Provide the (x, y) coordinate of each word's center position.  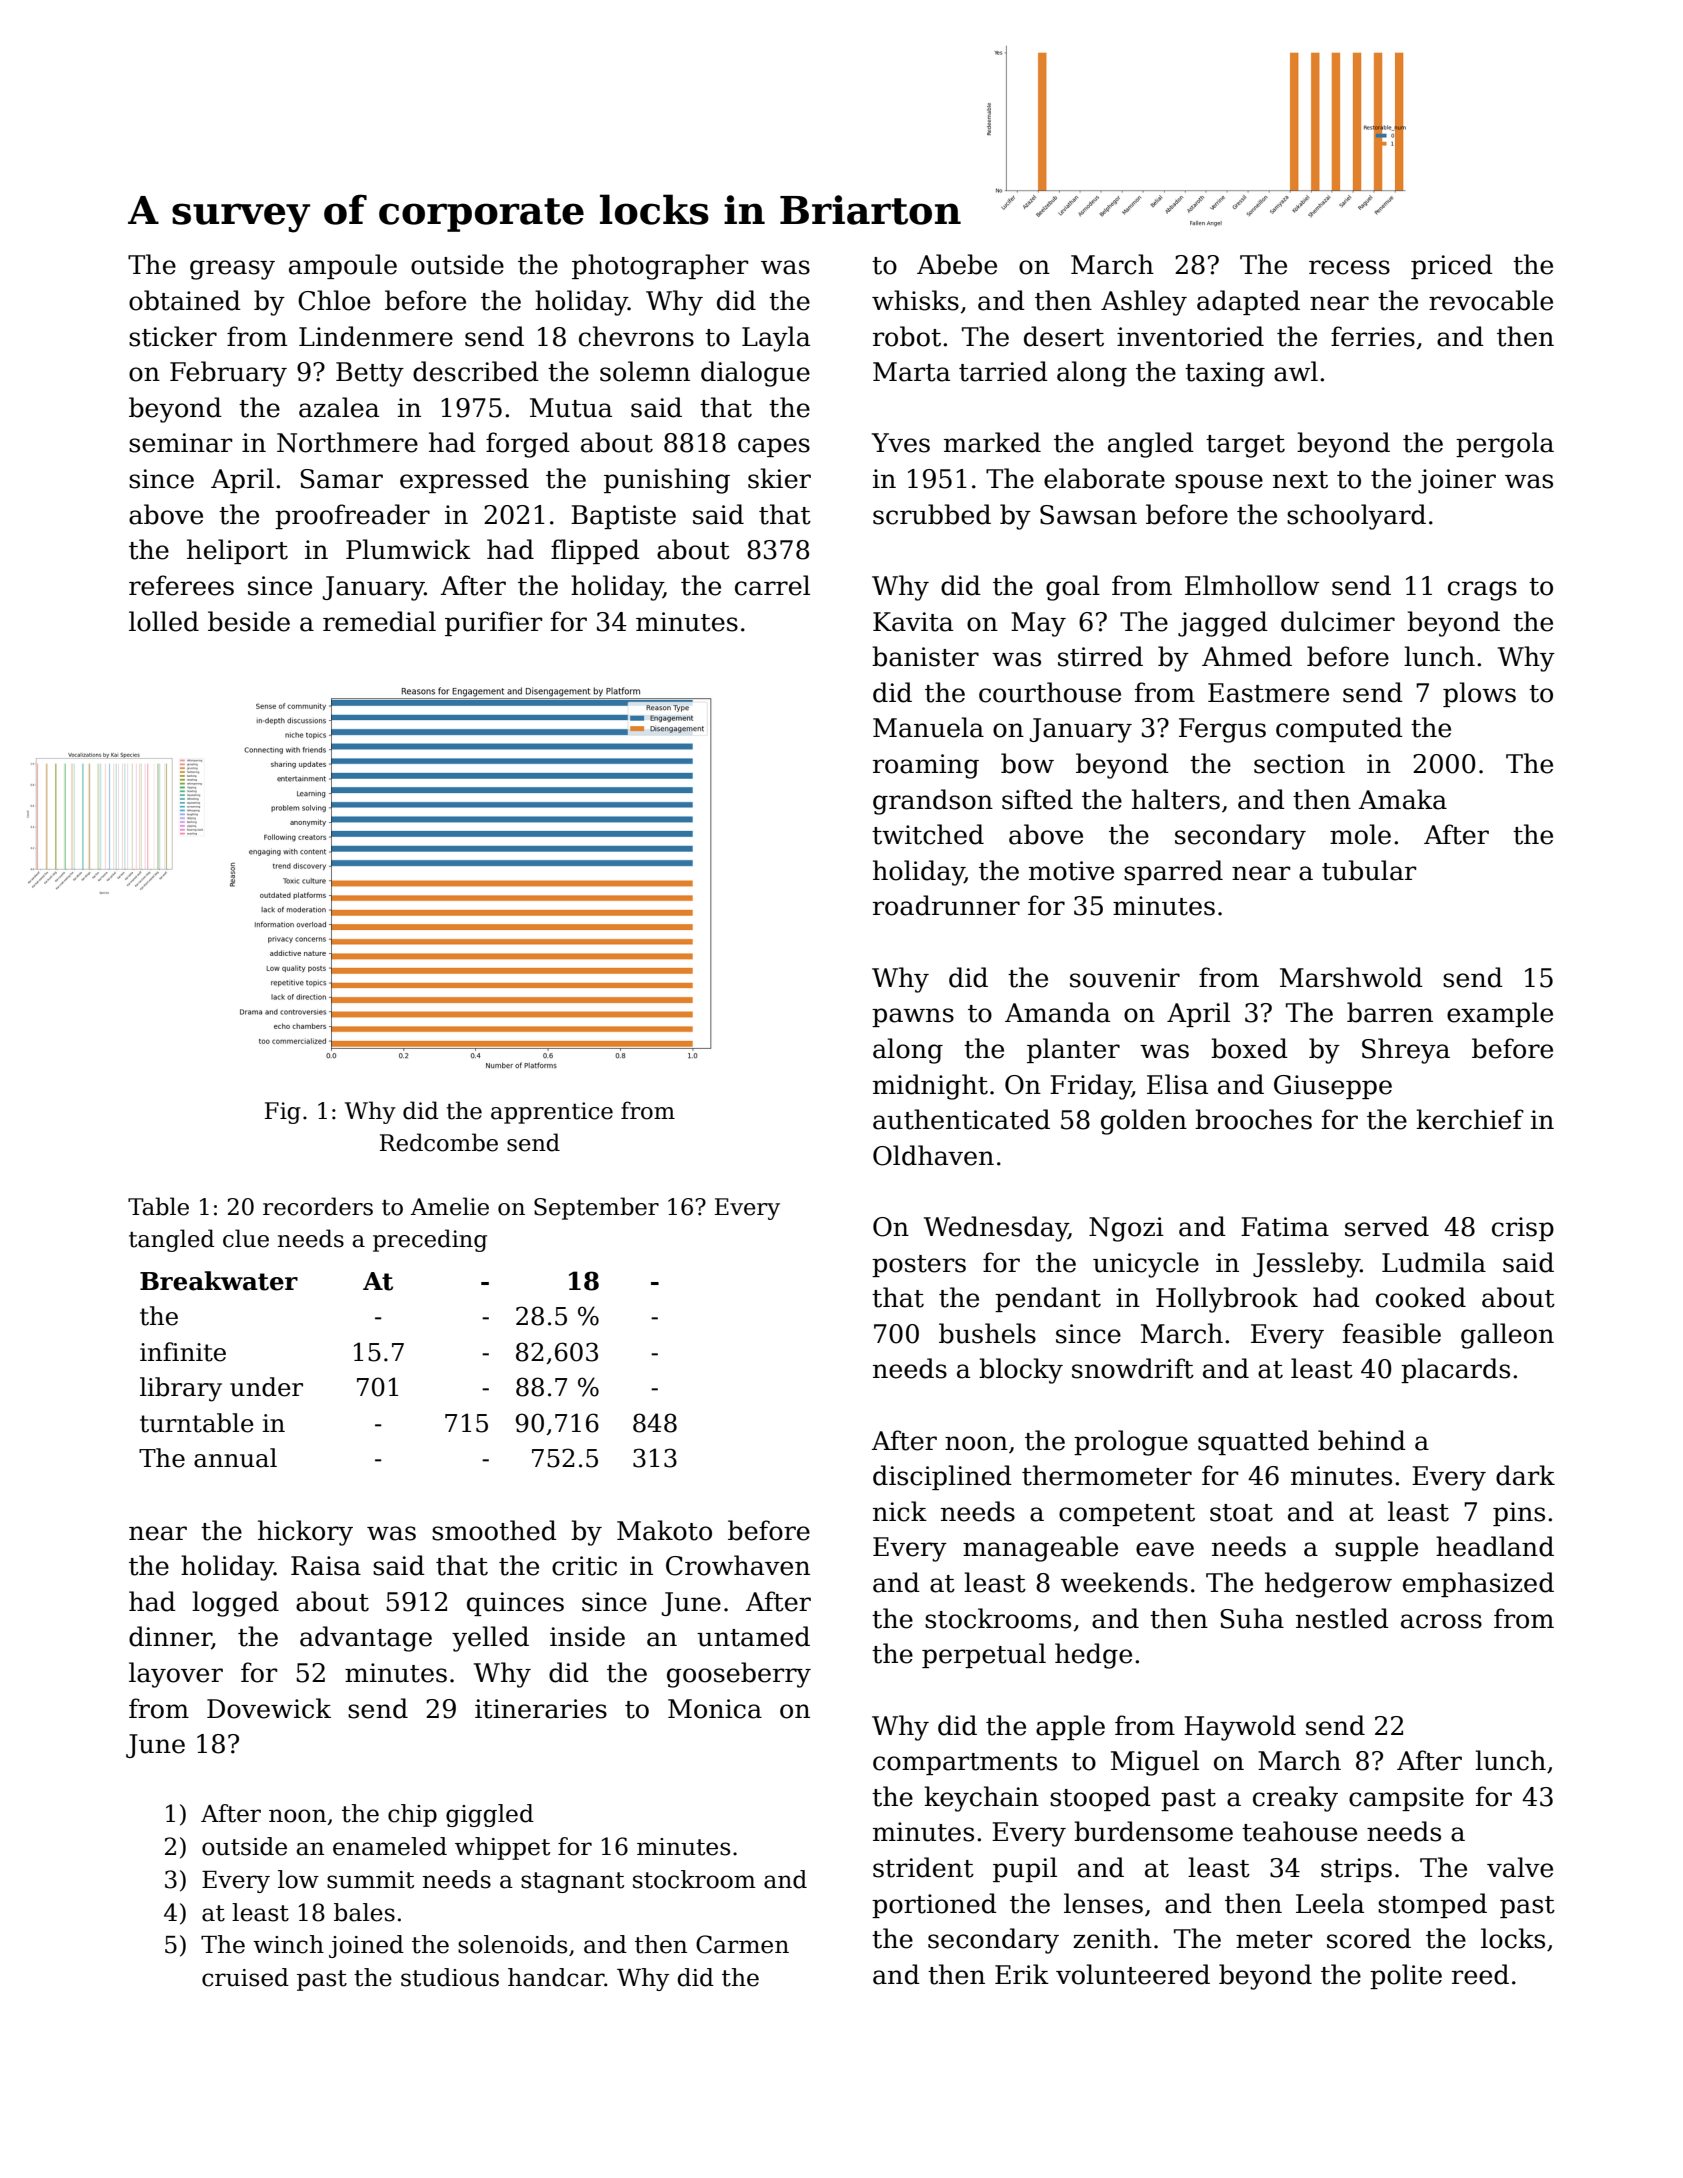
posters (919, 1266)
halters (1176, 799)
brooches (1253, 1119)
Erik (1022, 1974)
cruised (245, 1977)
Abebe (957, 264)
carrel (772, 585)
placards (1455, 1370)
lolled (164, 621)
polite (1406, 1976)
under (266, 1387)
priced (1452, 266)
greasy (232, 270)
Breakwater (219, 1281)
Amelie (450, 1206)
